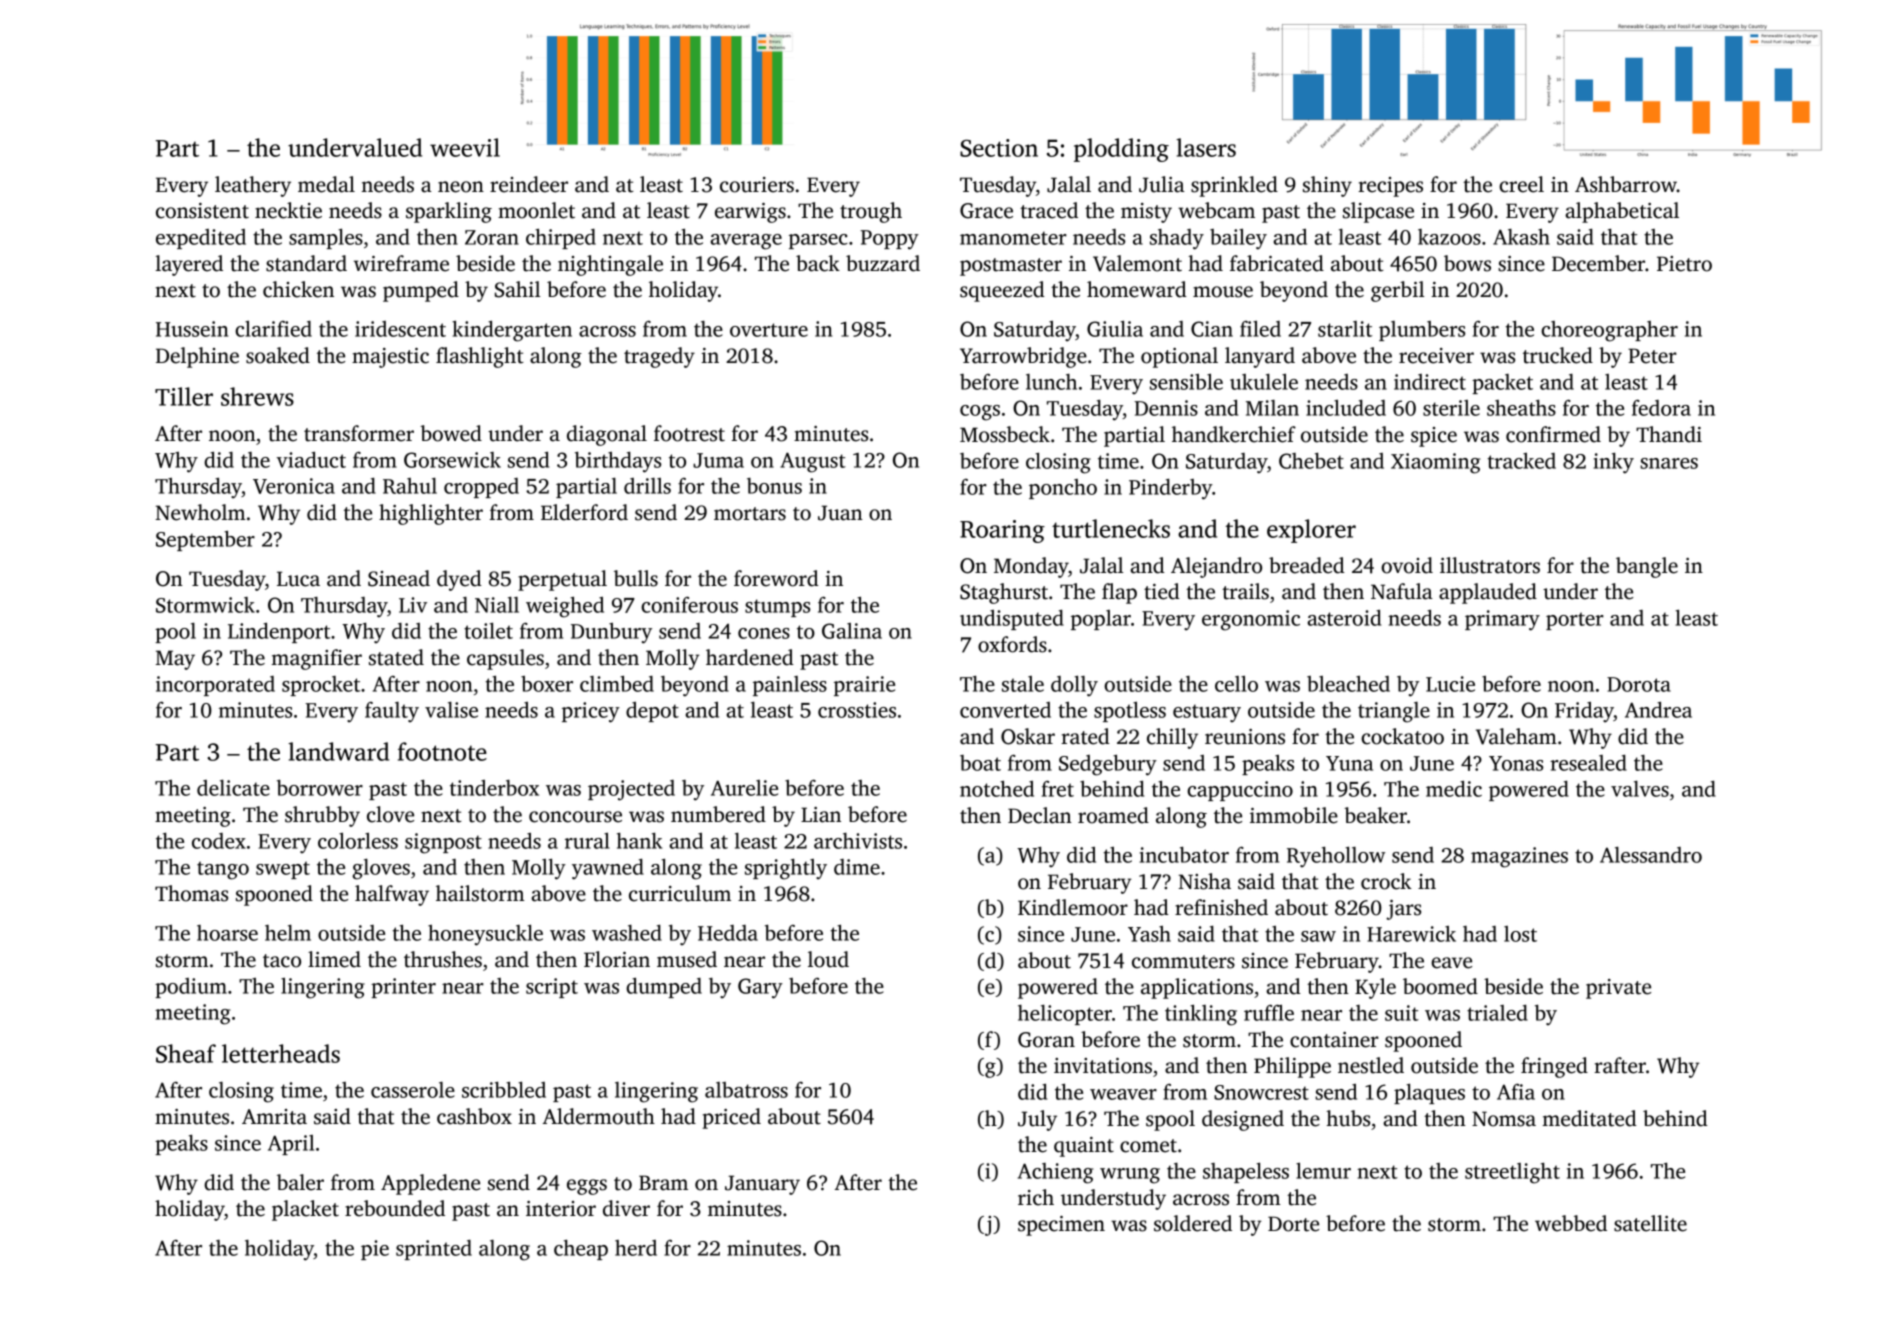  I want to click on moonlet, so click(536, 210).
